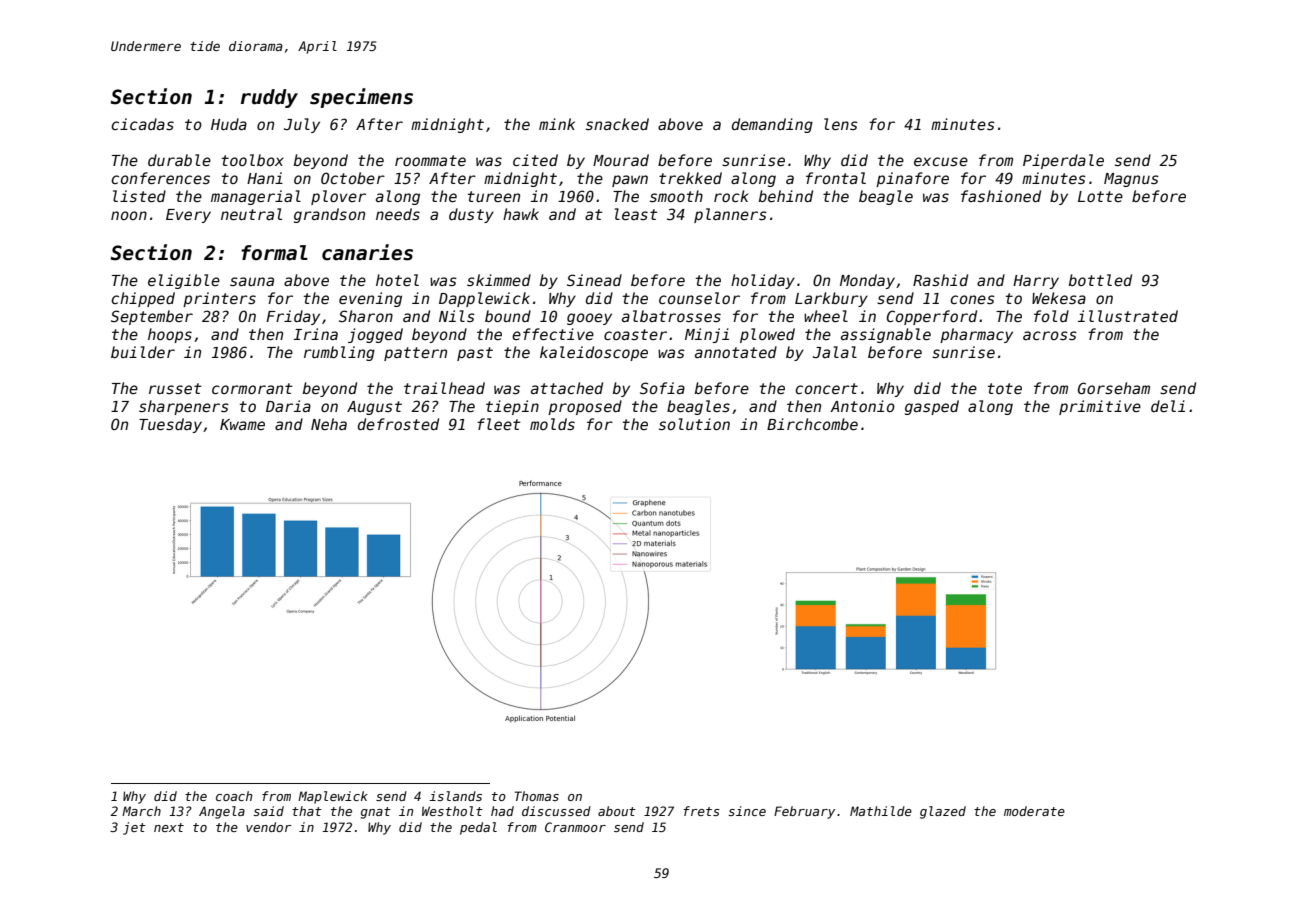 The image size is (1308, 924). I want to click on pedal, so click(478, 828).
